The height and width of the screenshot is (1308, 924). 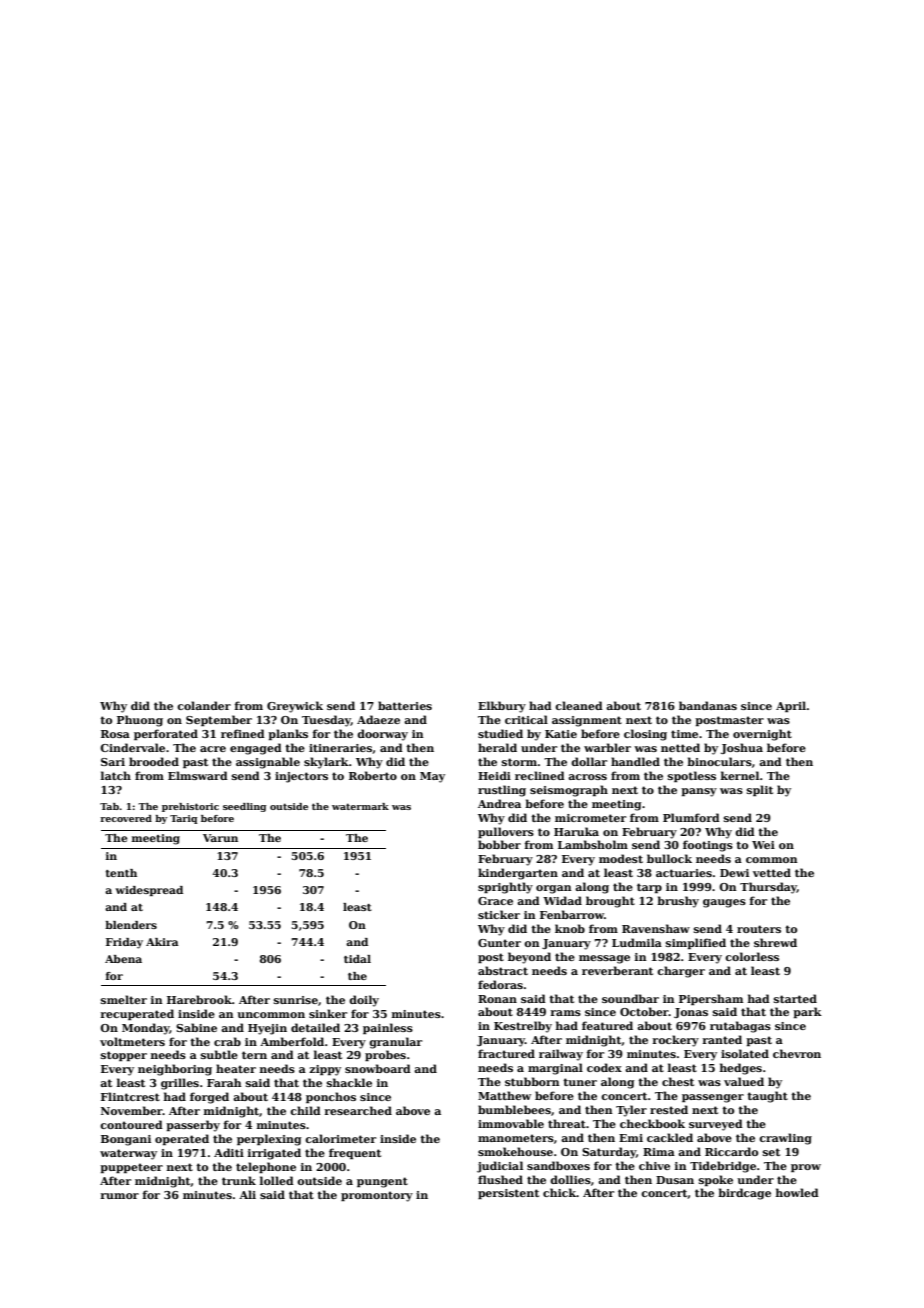 What do you see at coordinates (131, 1168) in the screenshot?
I see `puppeteer` at bounding box center [131, 1168].
